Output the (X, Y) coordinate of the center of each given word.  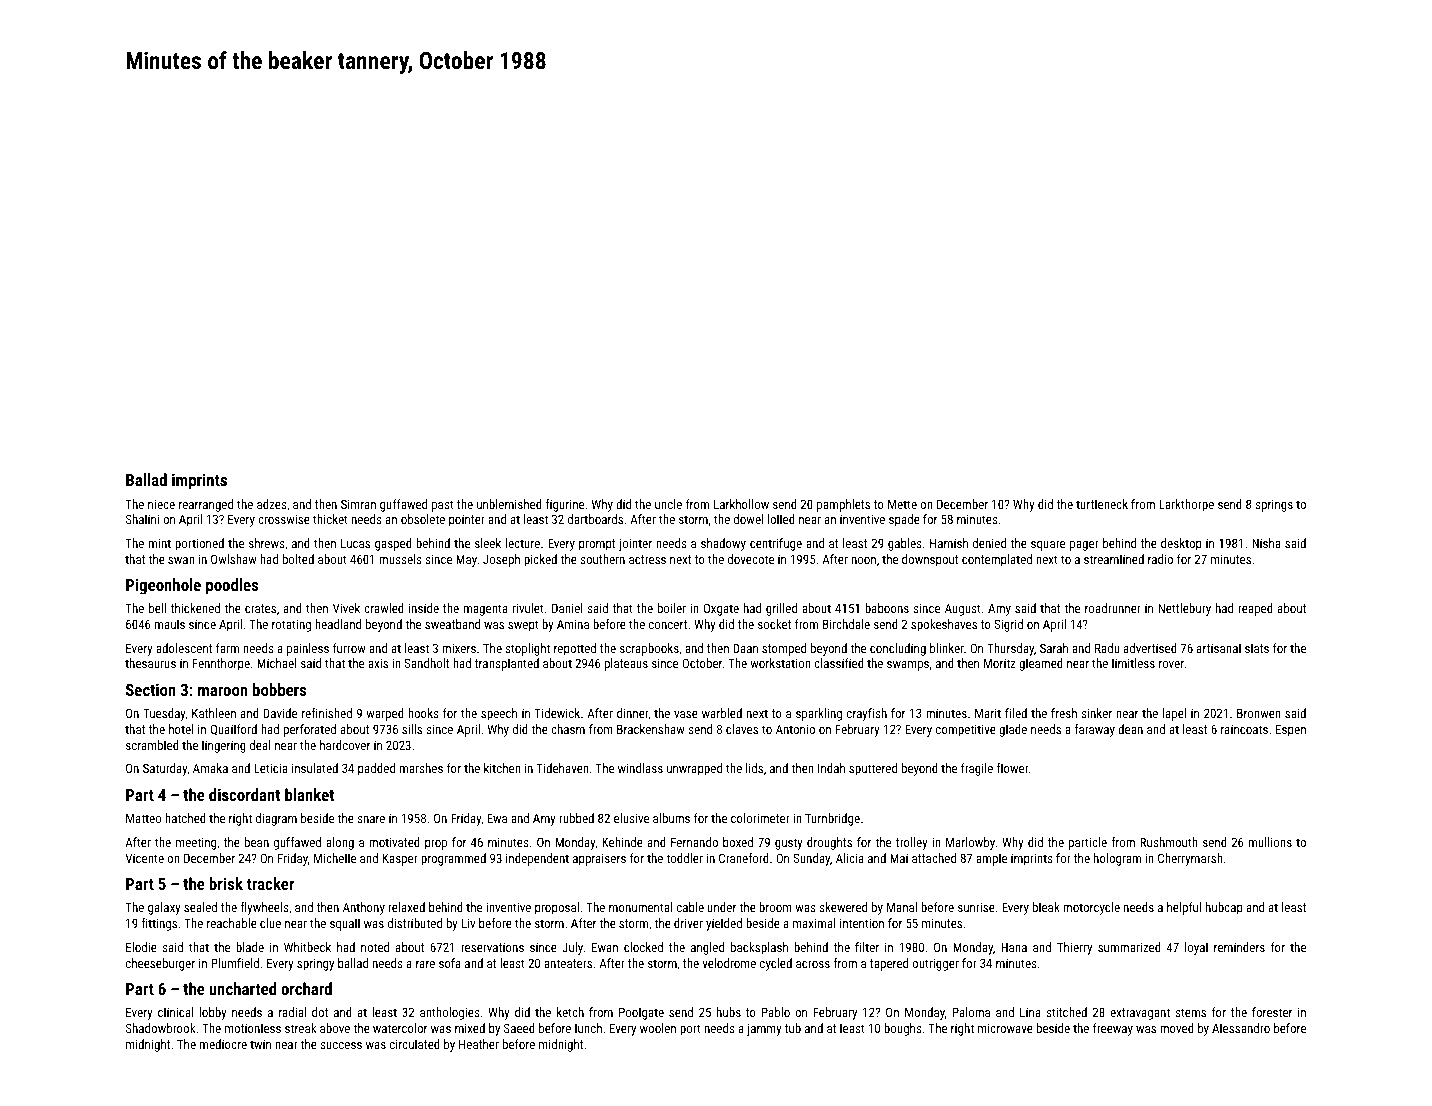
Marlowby (970, 843)
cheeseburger (160, 964)
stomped (784, 649)
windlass (640, 768)
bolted (298, 559)
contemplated (997, 560)
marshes (421, 768)
